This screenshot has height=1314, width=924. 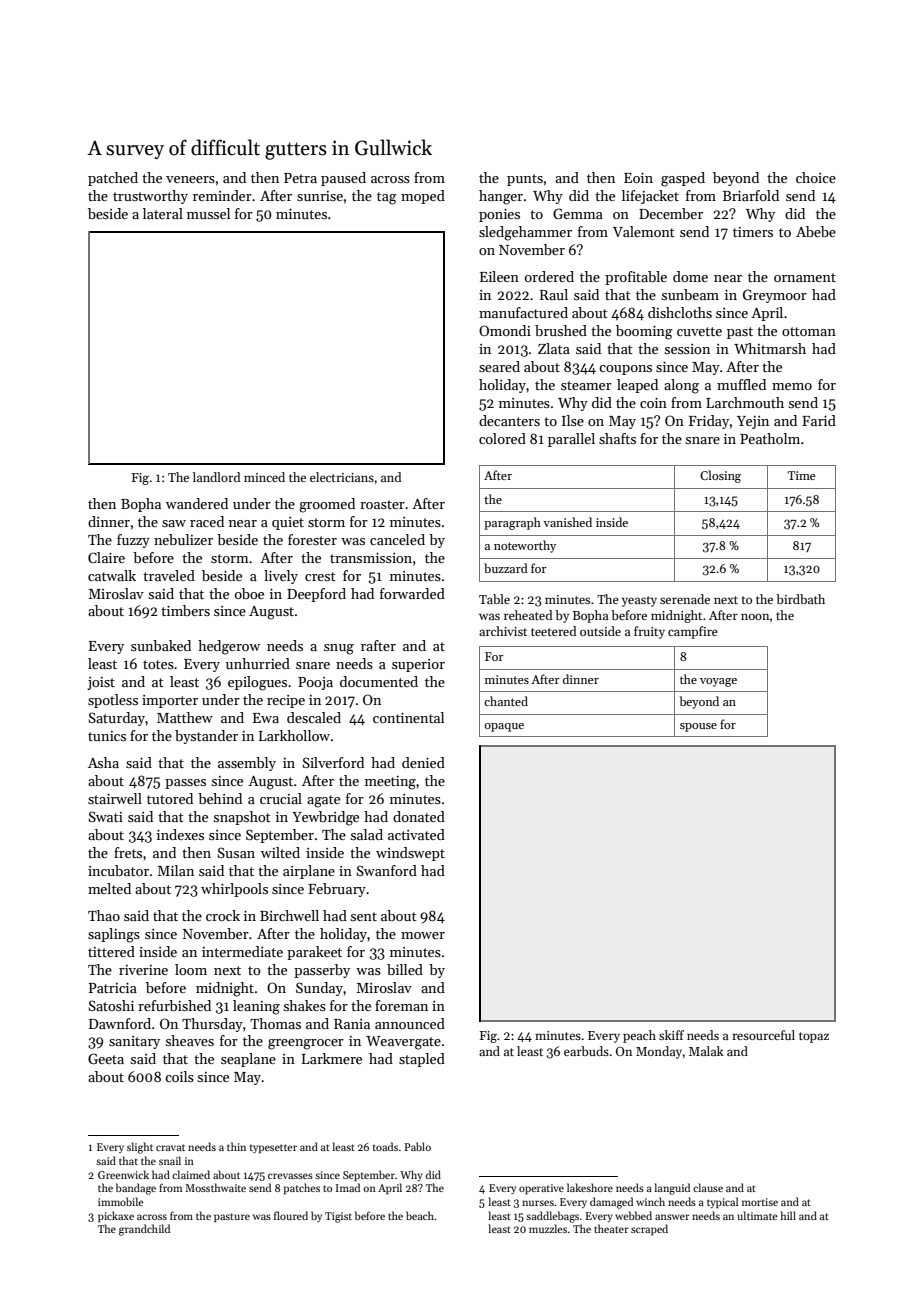 What do you see at coordinates (208, 213) in the screenshot?
I see `mussel` at bounding box center [208, 213].
